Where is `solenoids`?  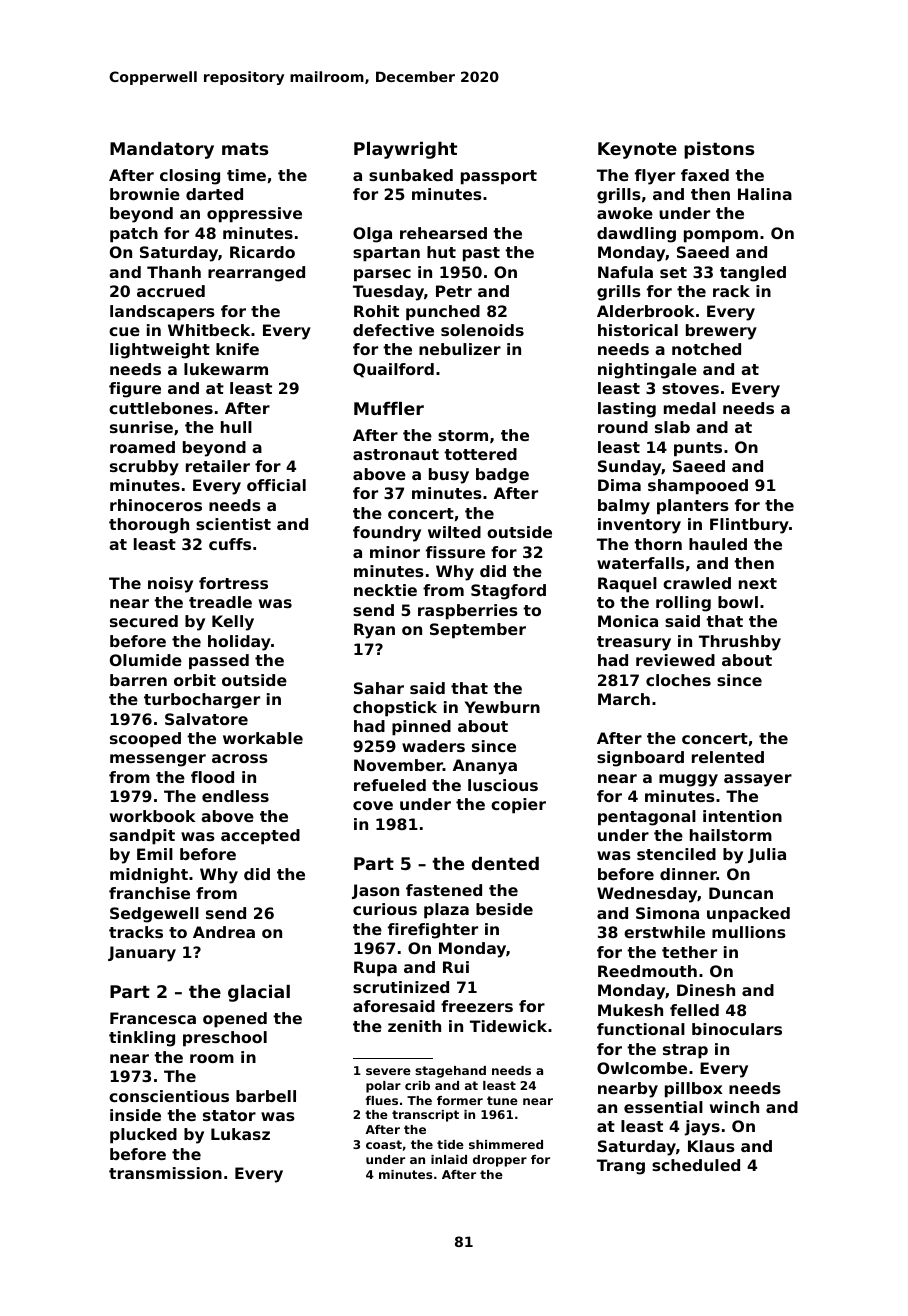 solenoids is located at coordinates (482, 330).
